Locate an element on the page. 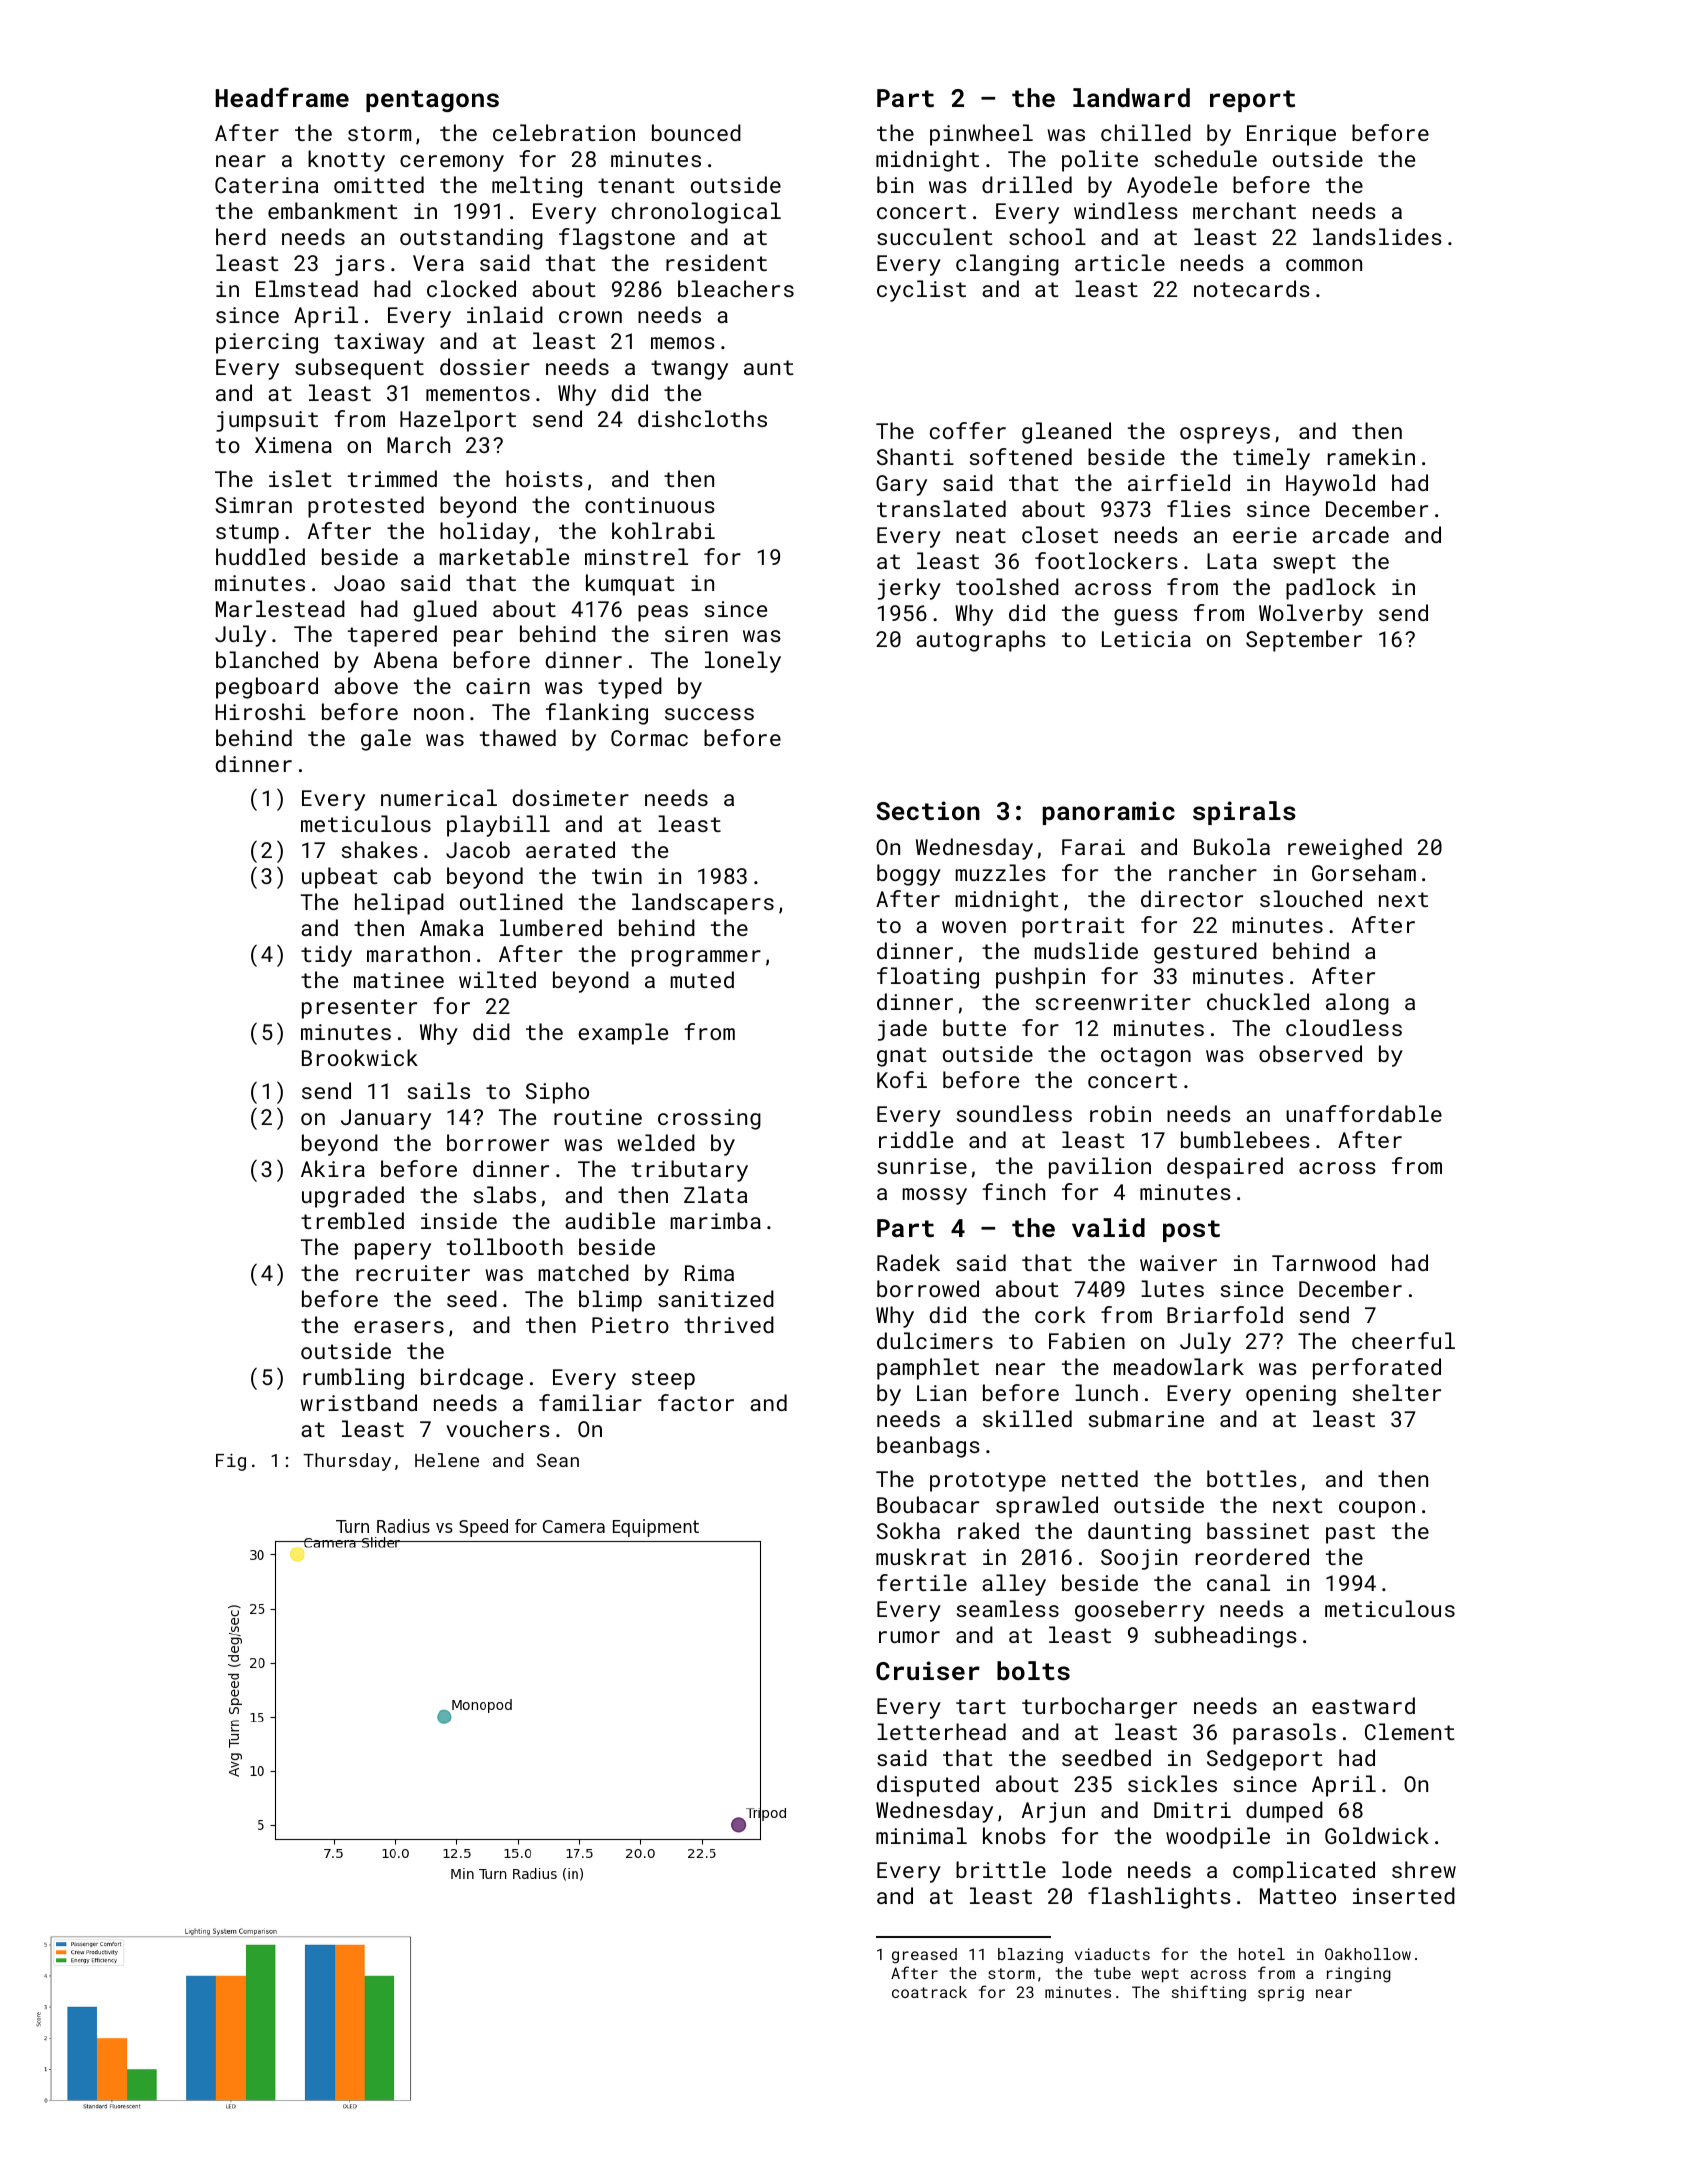 The height and width of the page is (2178, 1683). soundless is located at coordinates (1014, 1113).
